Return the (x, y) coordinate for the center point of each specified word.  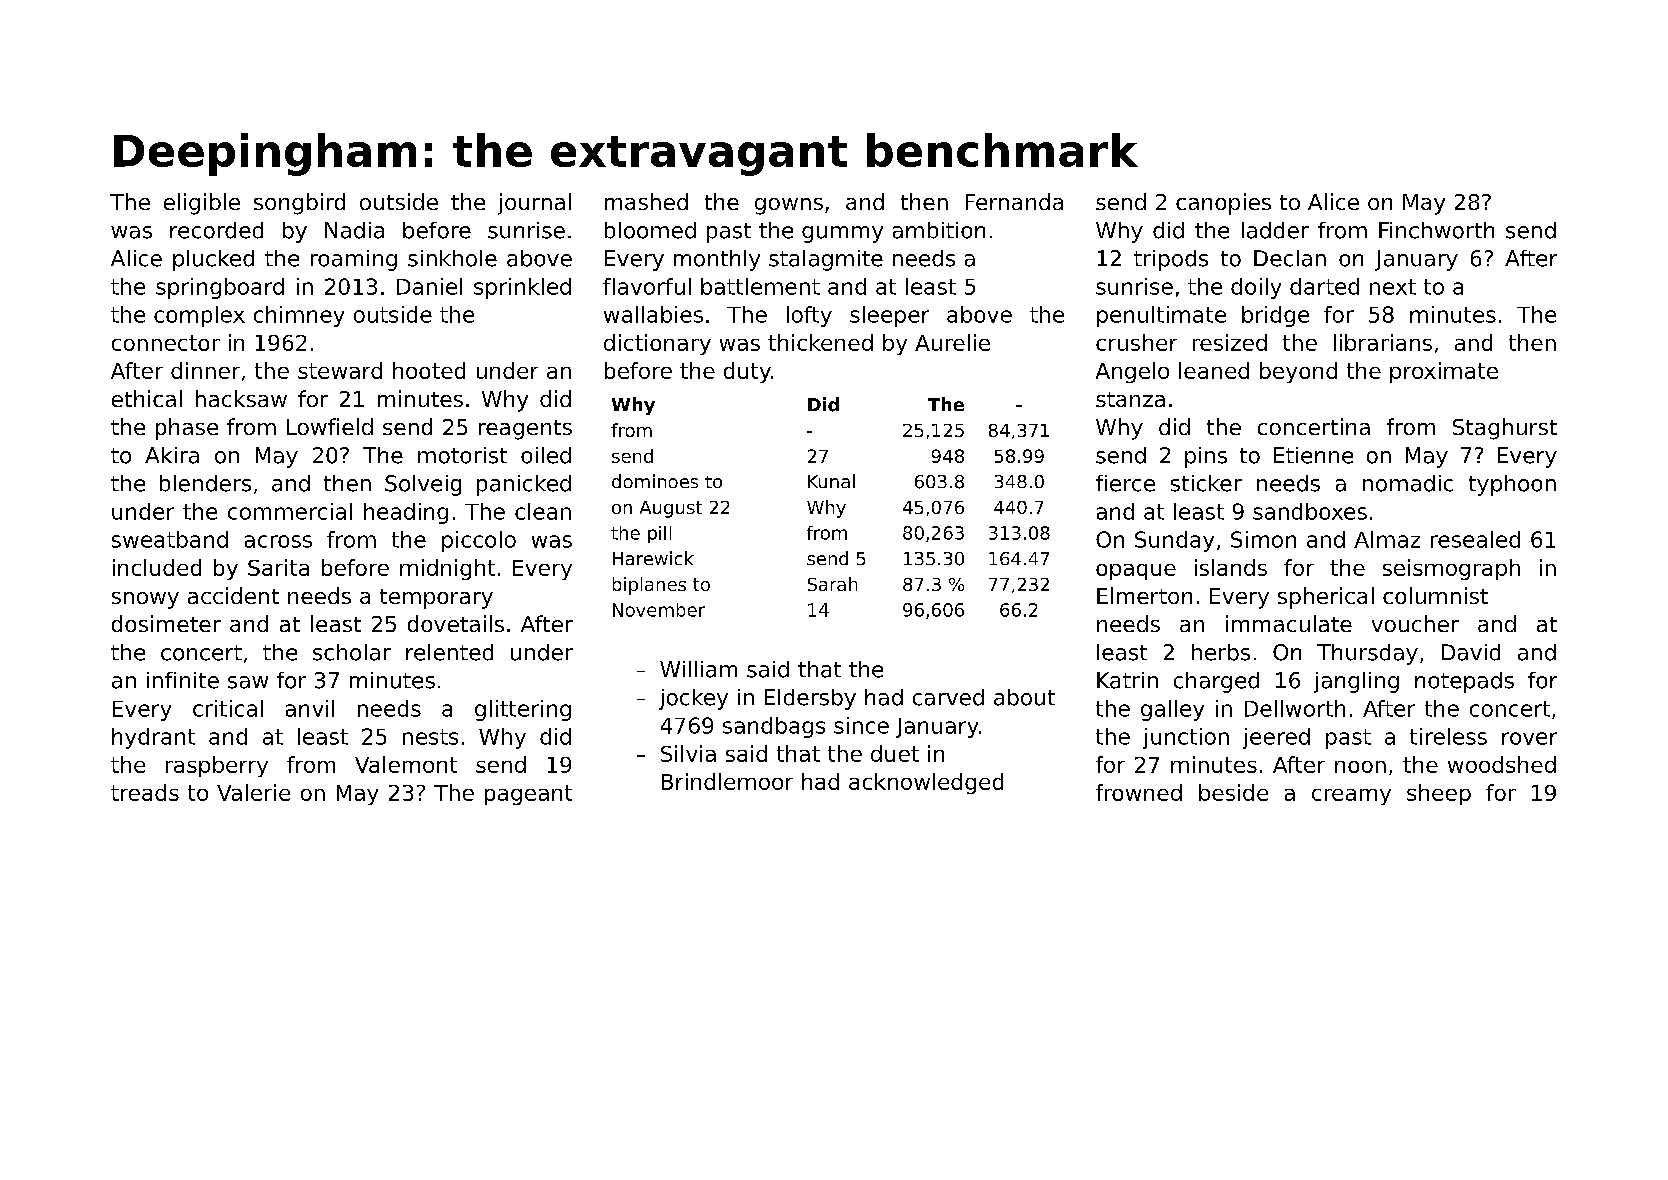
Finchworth (1436, 230)
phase (187, 429)
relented (449, 652)
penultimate (1161, 316)
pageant (528, 795)
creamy (1351, 797)
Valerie (253, 792)
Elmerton (1144, 595)
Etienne (1313, 455)
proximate (1444, 372)
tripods (1171, 260)
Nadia (354, 230)
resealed (1475, 539)
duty (747, 372)
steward (340, 370)
